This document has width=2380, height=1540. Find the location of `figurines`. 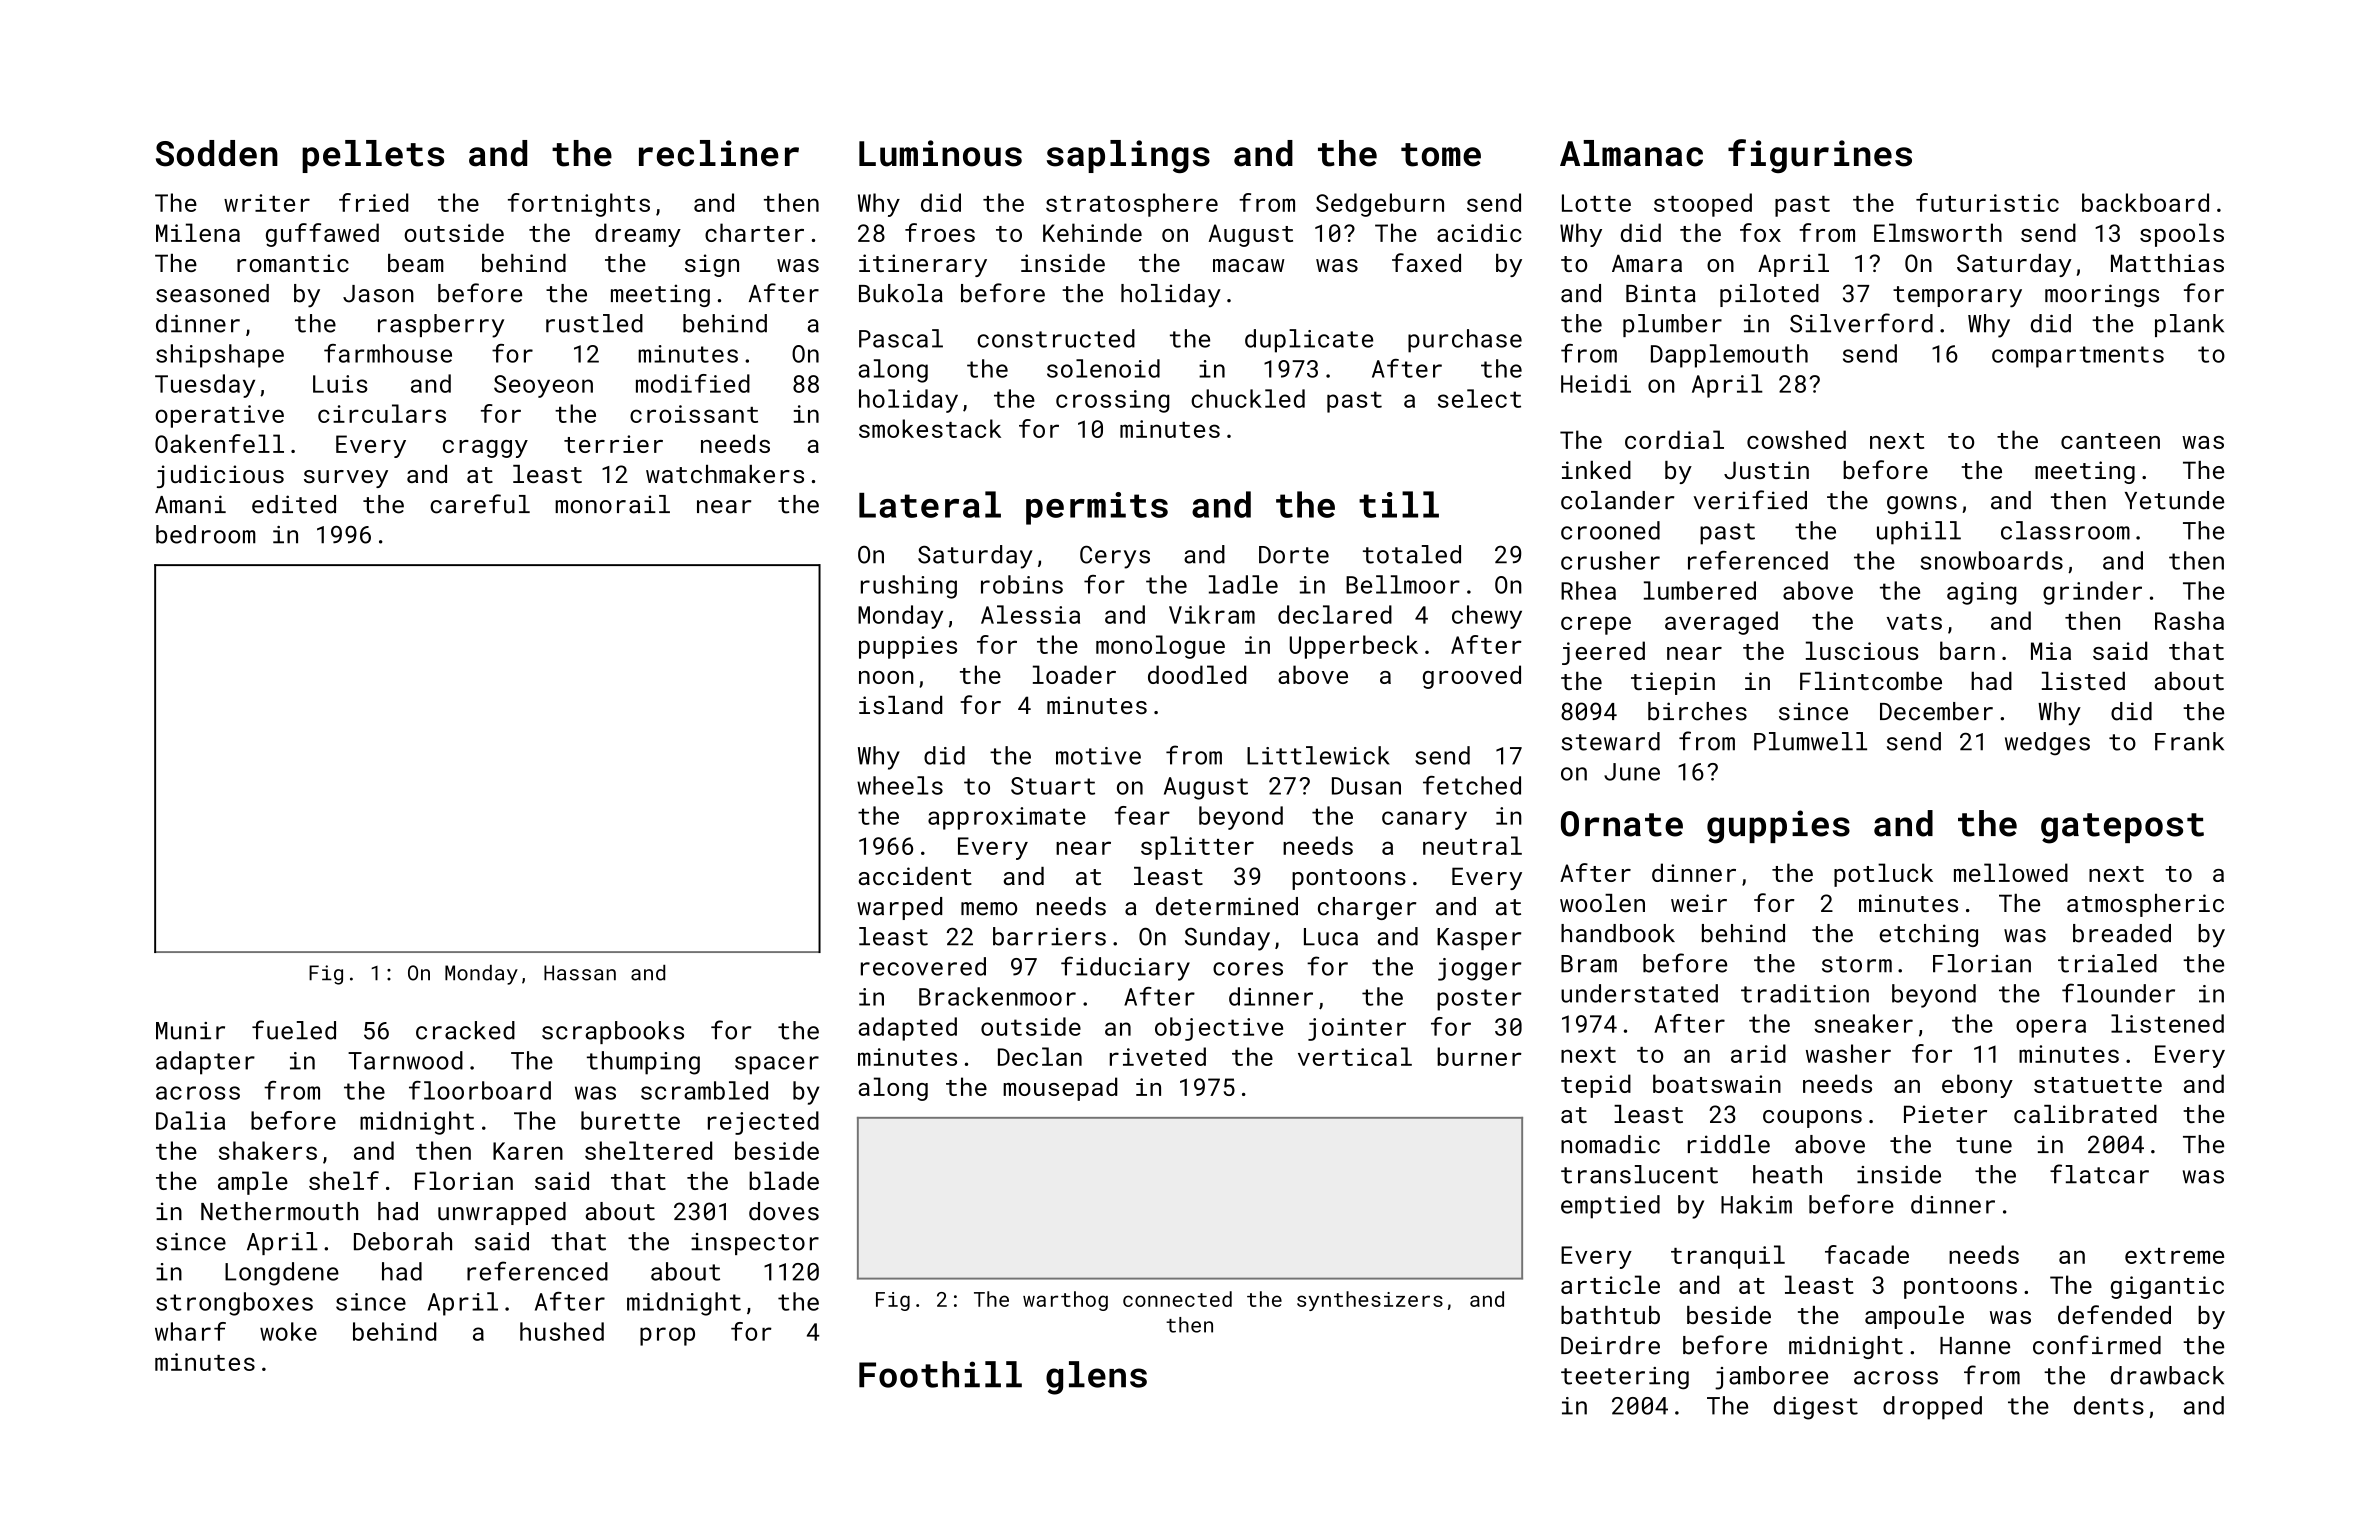

figurines is located at coordinates (1820, 156).
